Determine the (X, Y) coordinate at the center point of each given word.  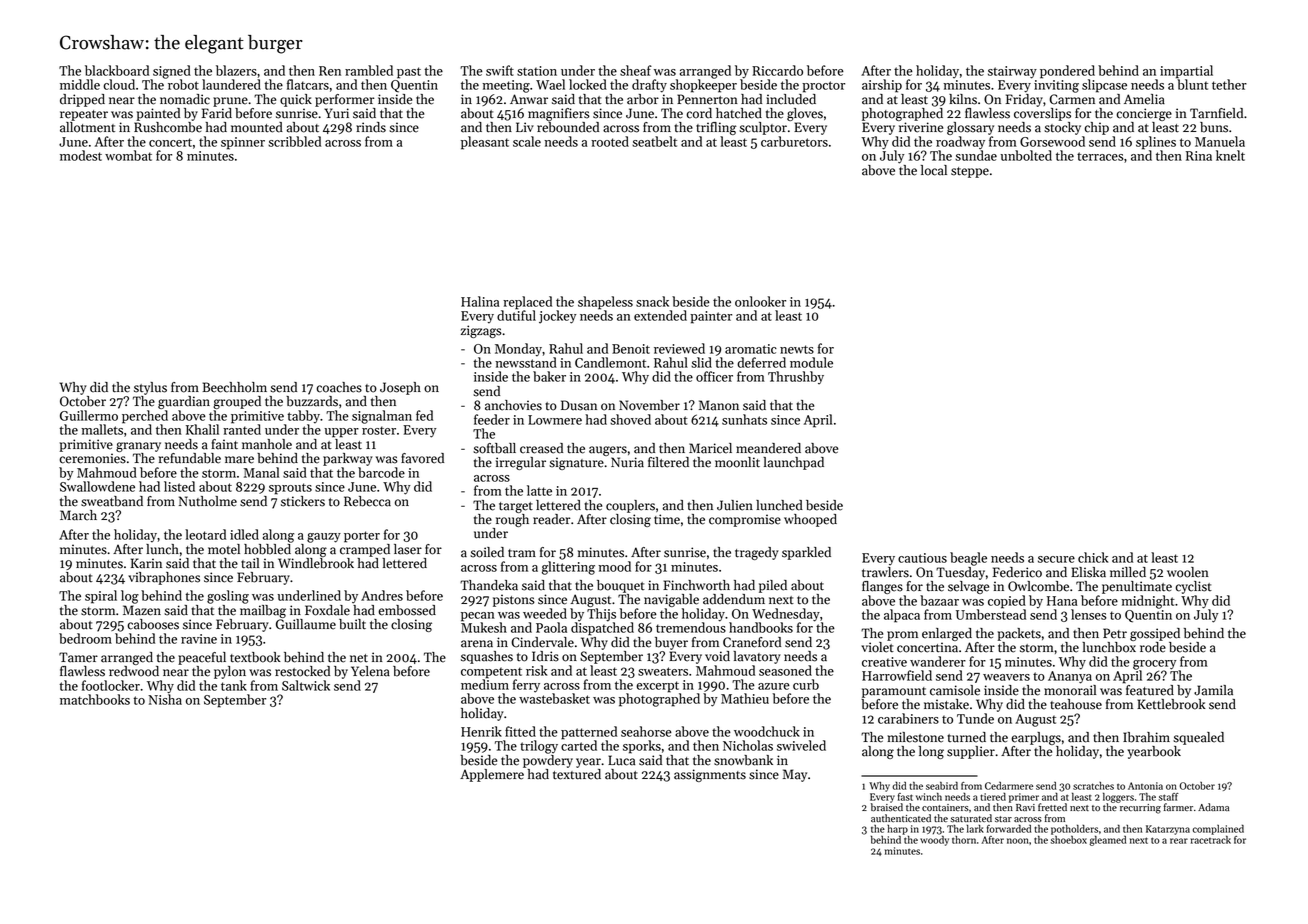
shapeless (605, 303)
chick (1093, 557)
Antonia (1145, 786)
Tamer (78, 657)
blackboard (117, 70)
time (667, 519)
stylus (150, 388)
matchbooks (95, 699)
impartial (1186, 72)
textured (577, 774)
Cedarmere (1009, 786)
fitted (520, 731)
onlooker (760, 301)
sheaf (636, 70)
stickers (303, 501)
